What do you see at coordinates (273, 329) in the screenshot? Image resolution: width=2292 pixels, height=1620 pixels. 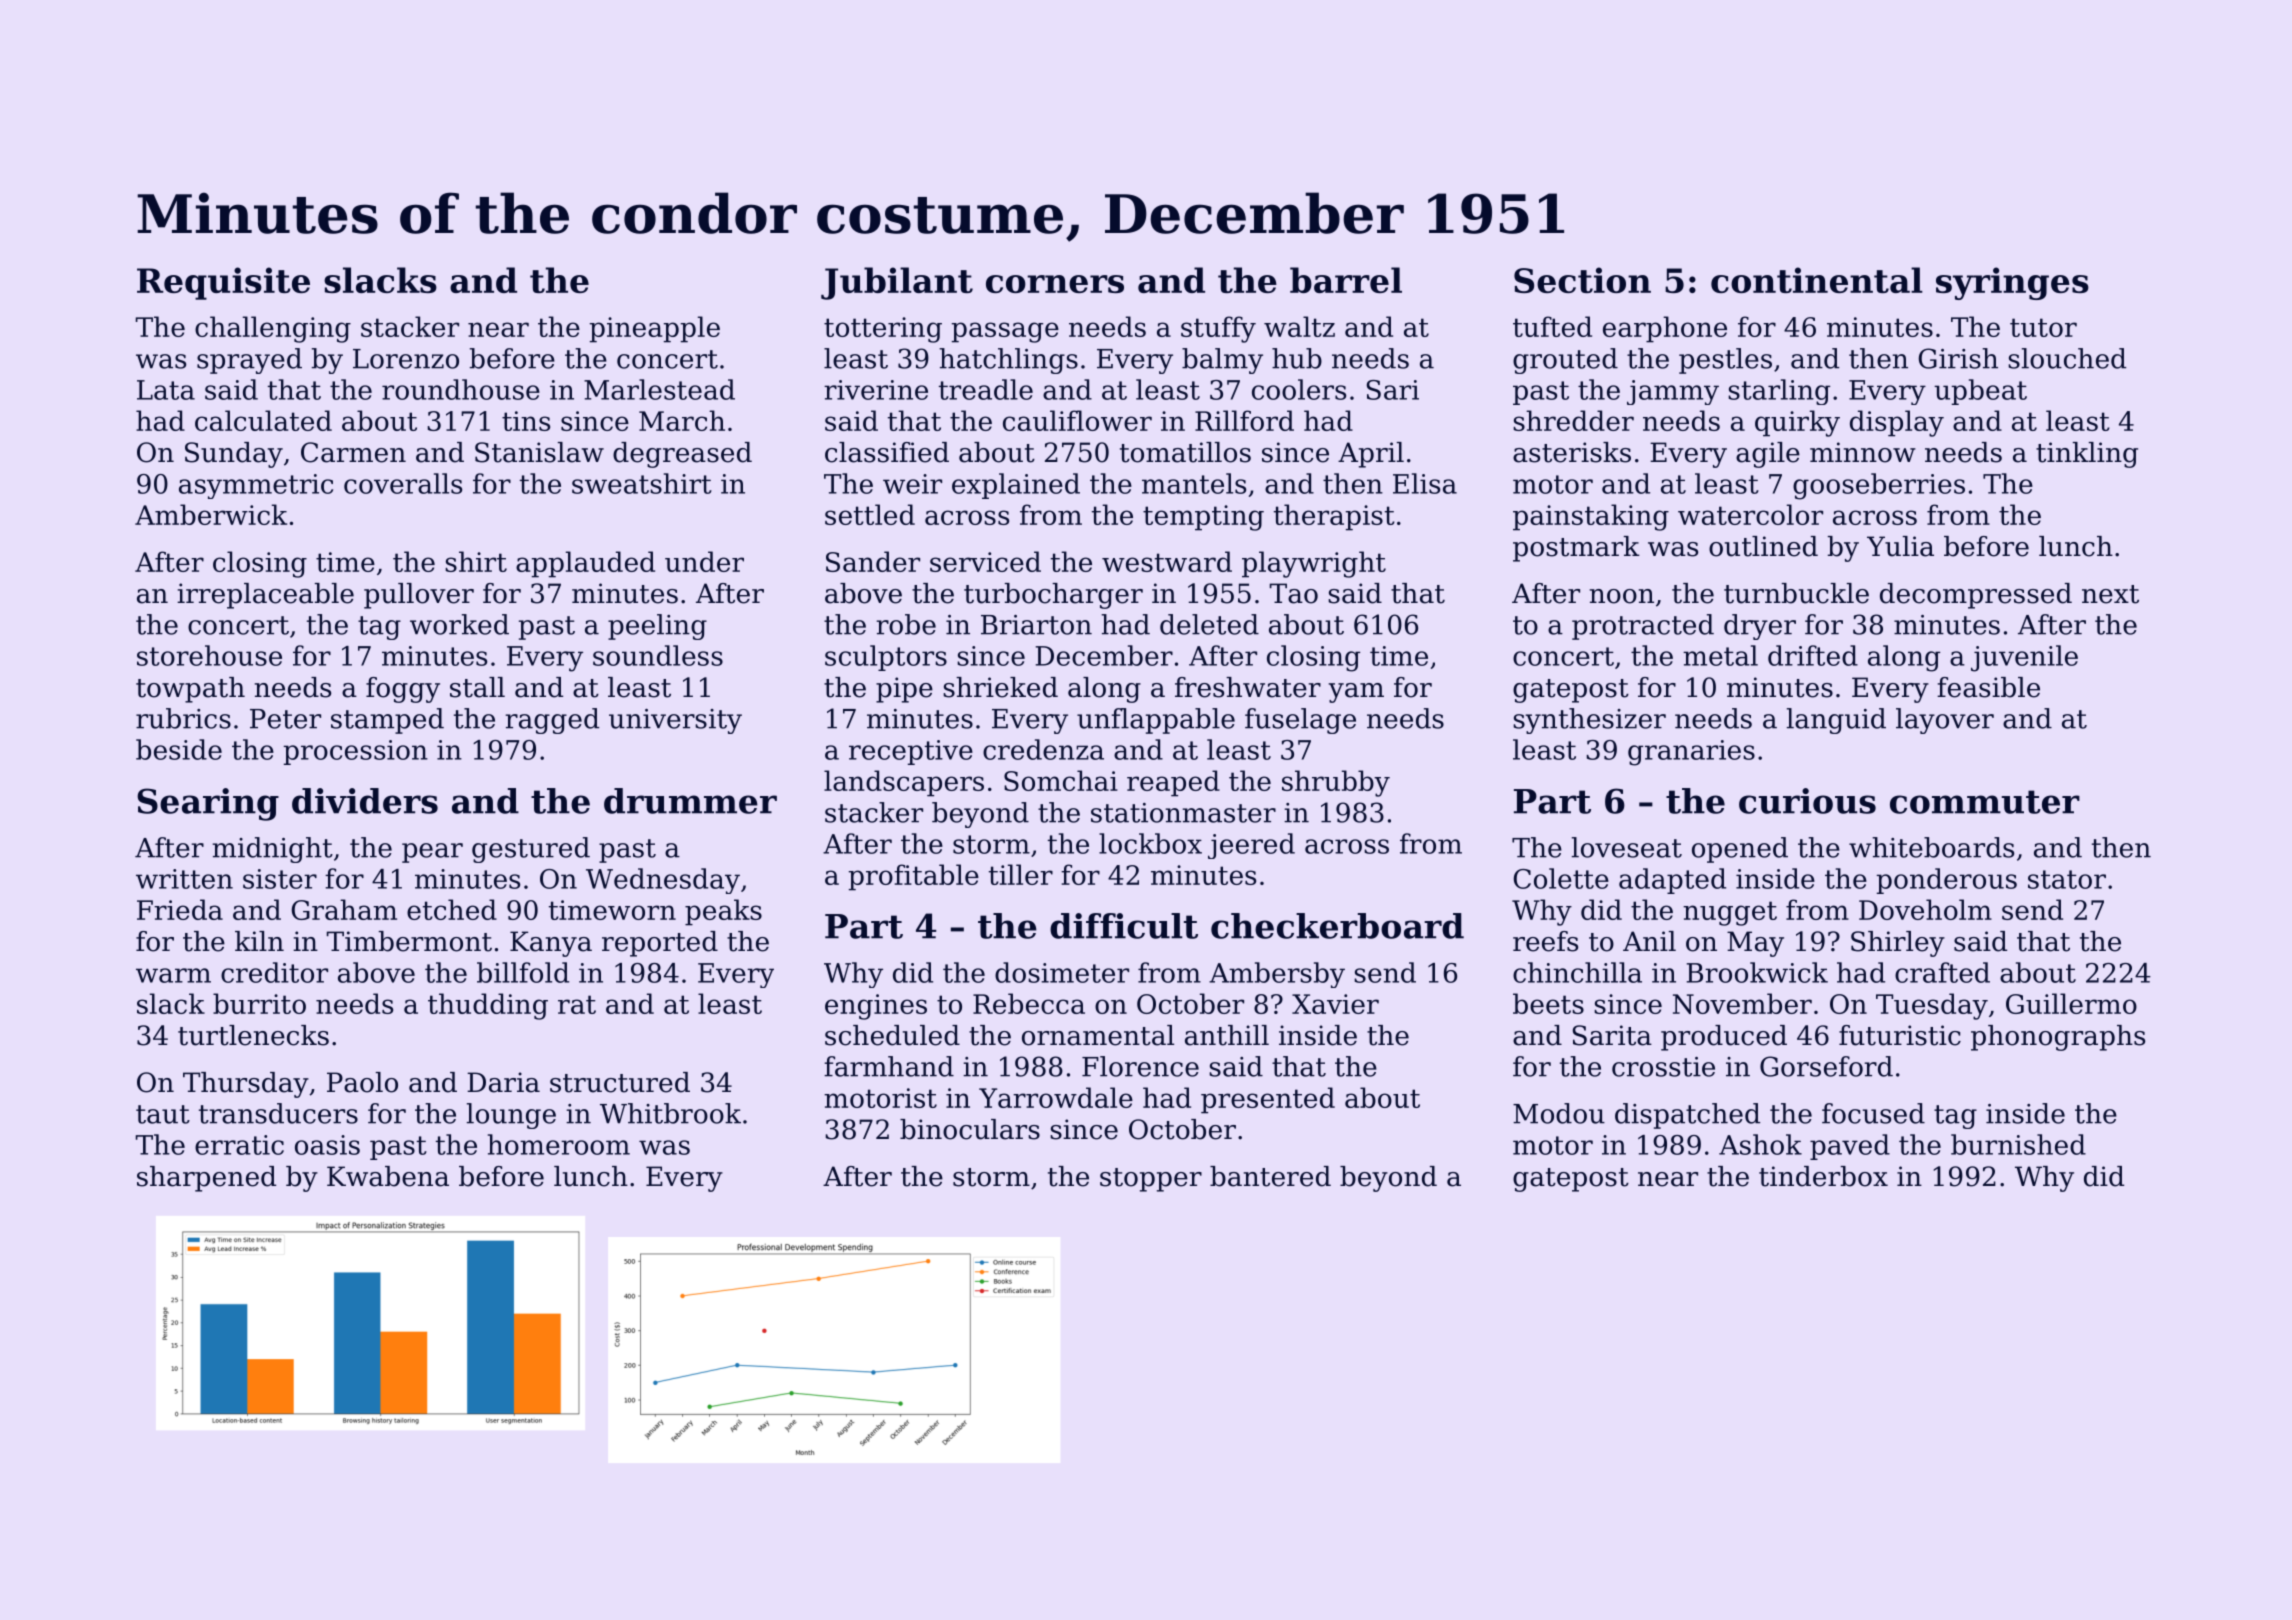 I see `challenging` at bounding box center [273, 329].
